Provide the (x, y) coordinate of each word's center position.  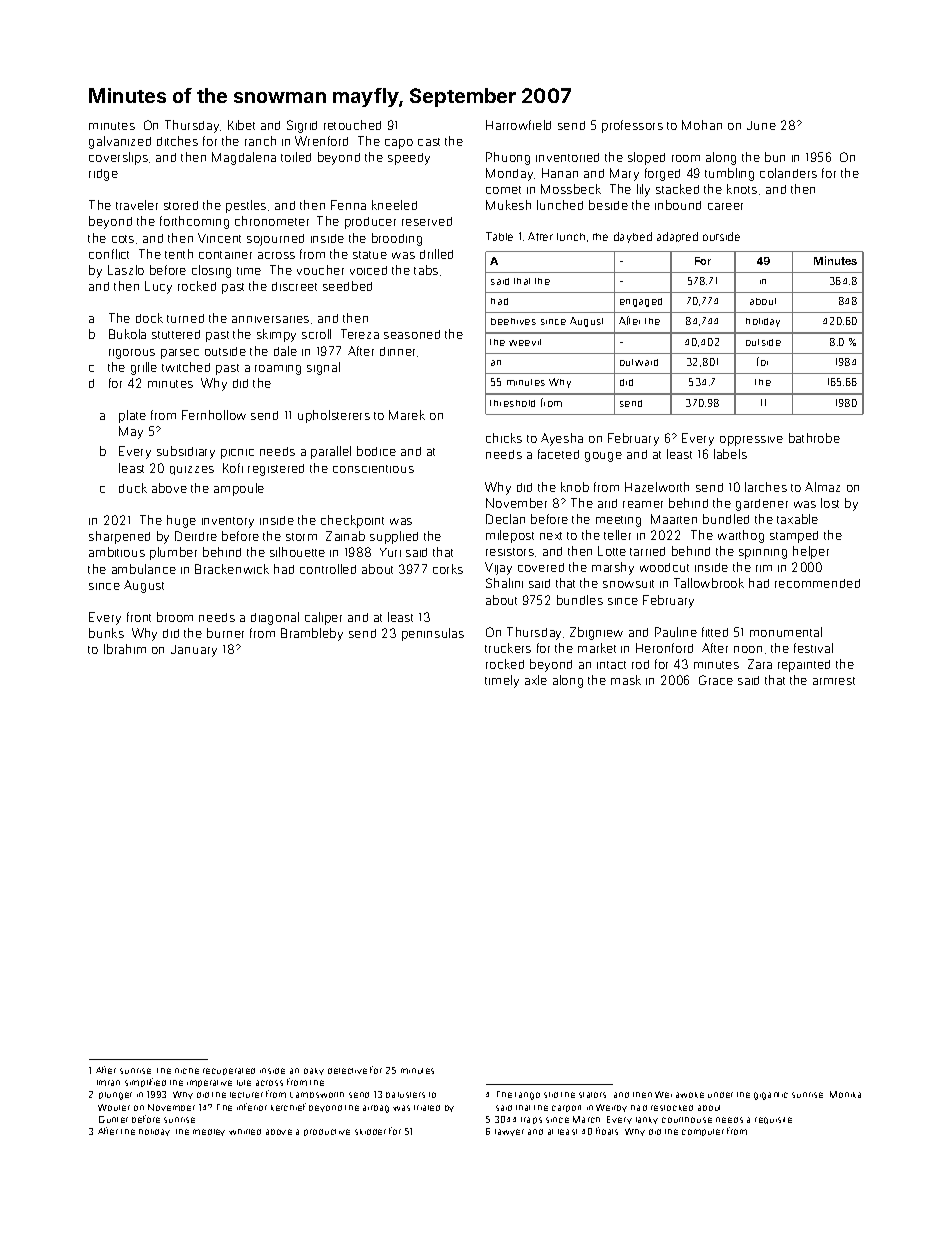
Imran (108, 1083)
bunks (106, 633)
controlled (328, 569)
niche (187, 1071)
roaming (278, 370)
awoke (690, 1095)
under (720, 1095)
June (761, 125)
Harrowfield (518, 125)
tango (527, 1096)
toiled (296, 157)
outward (639, 362)
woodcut (664, 567)
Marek (407, 415)
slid (551, 1095)
